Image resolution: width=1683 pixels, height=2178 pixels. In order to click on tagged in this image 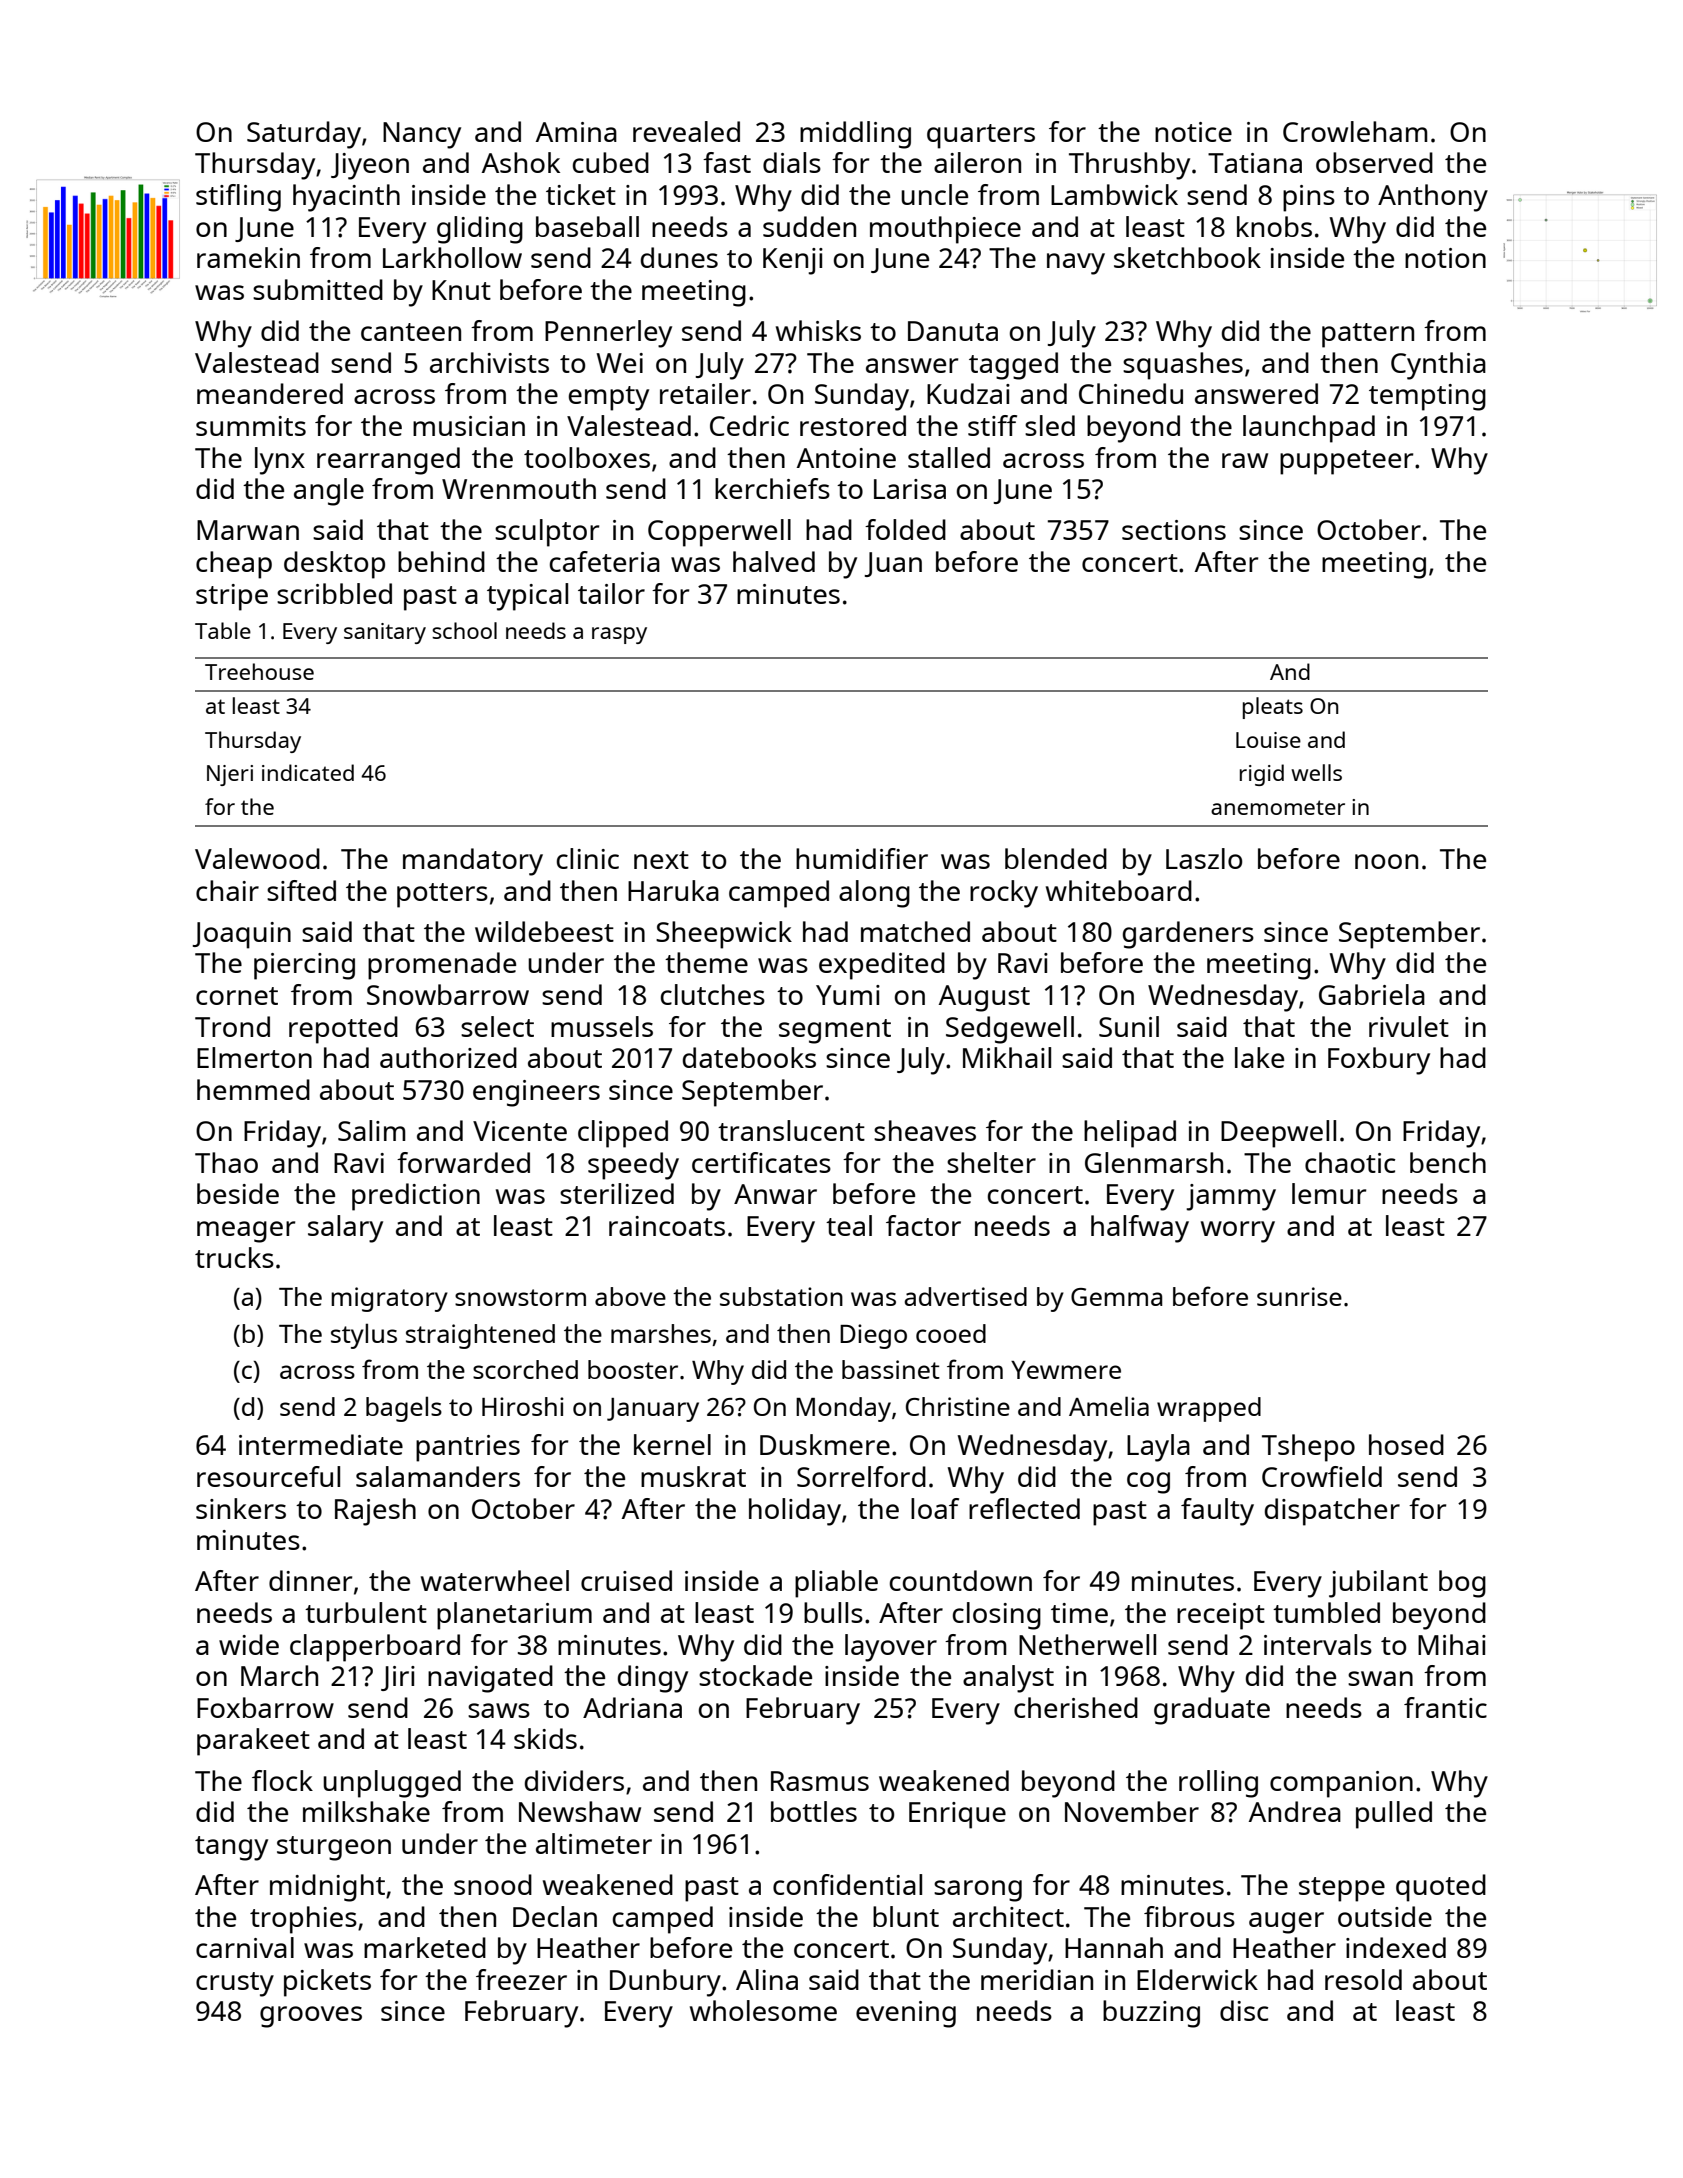, I will do `click(1013, 366)`.
